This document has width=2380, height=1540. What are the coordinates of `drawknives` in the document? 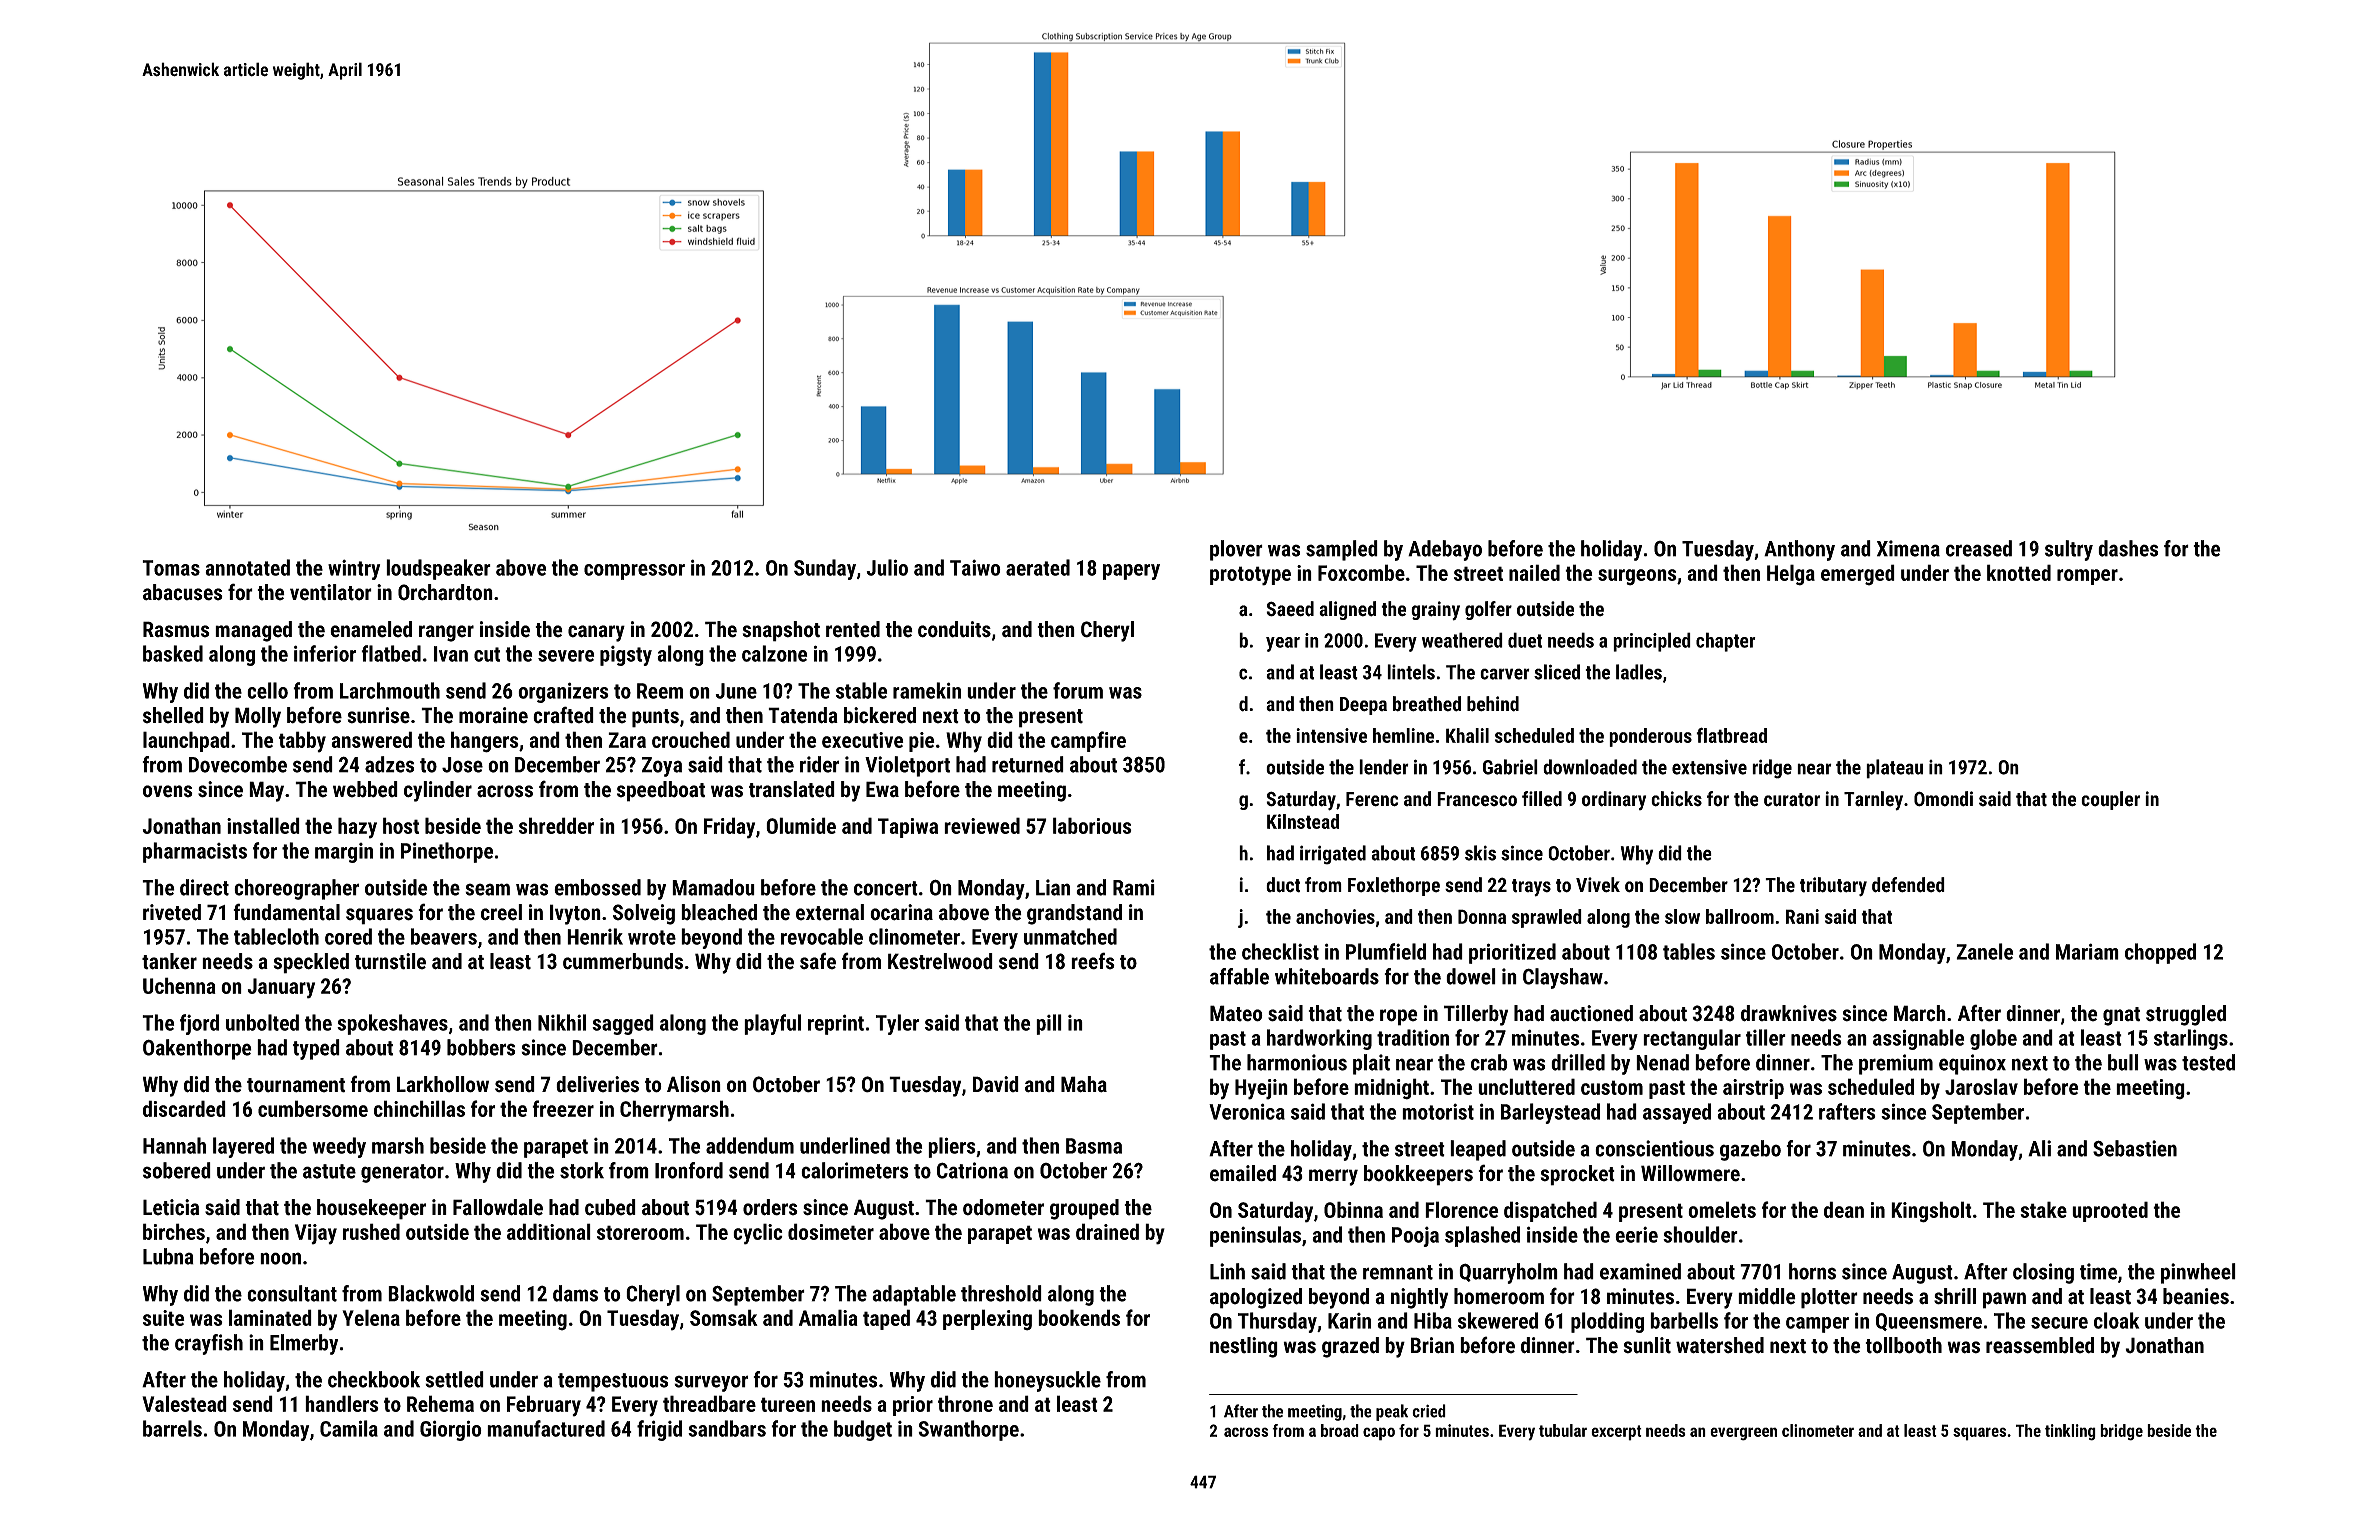 It's located at (1789, 1013).
